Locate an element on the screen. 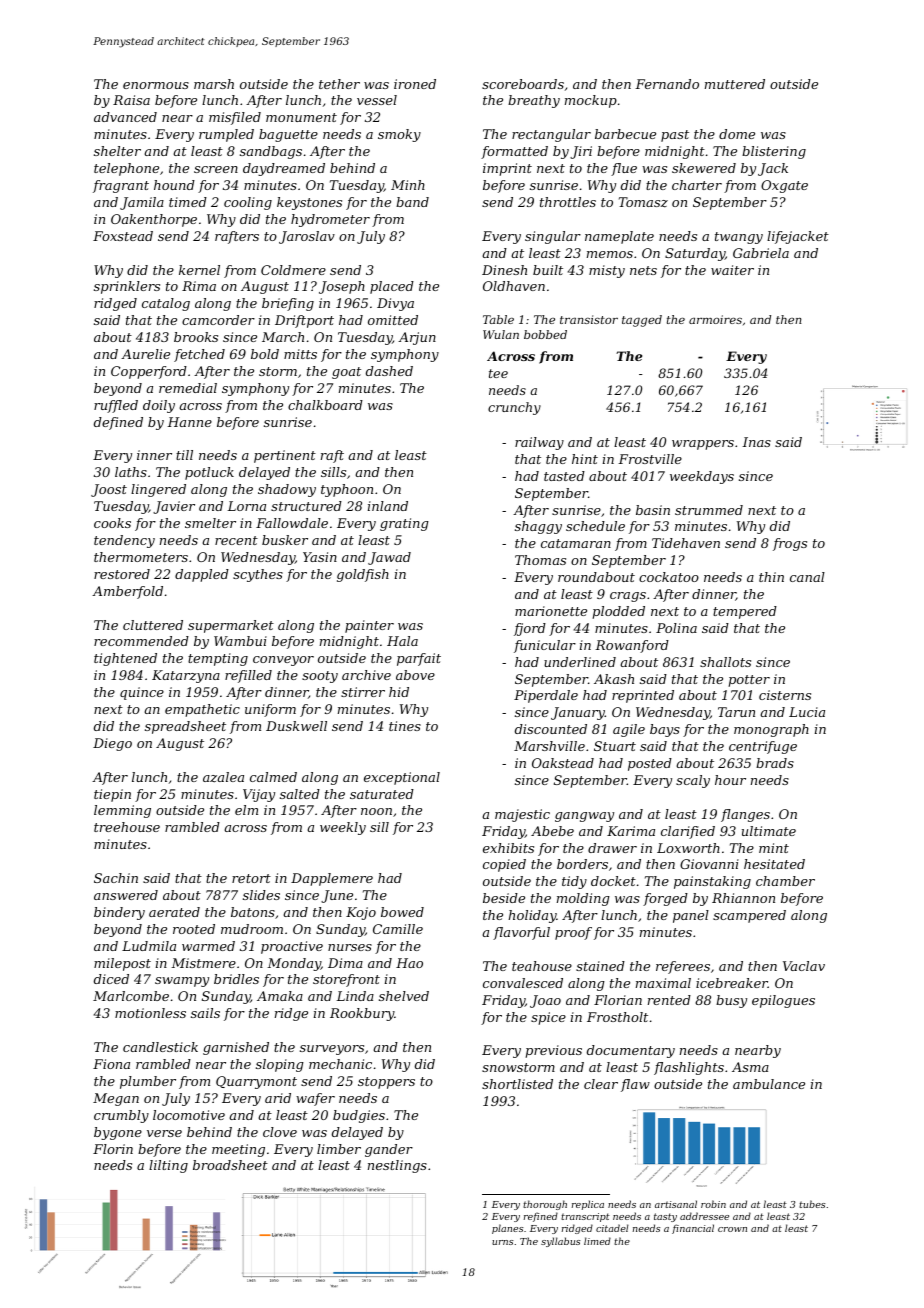 The width and height of the screenshot is (924, 1308). enormous is located at coordinates (156, 85).
